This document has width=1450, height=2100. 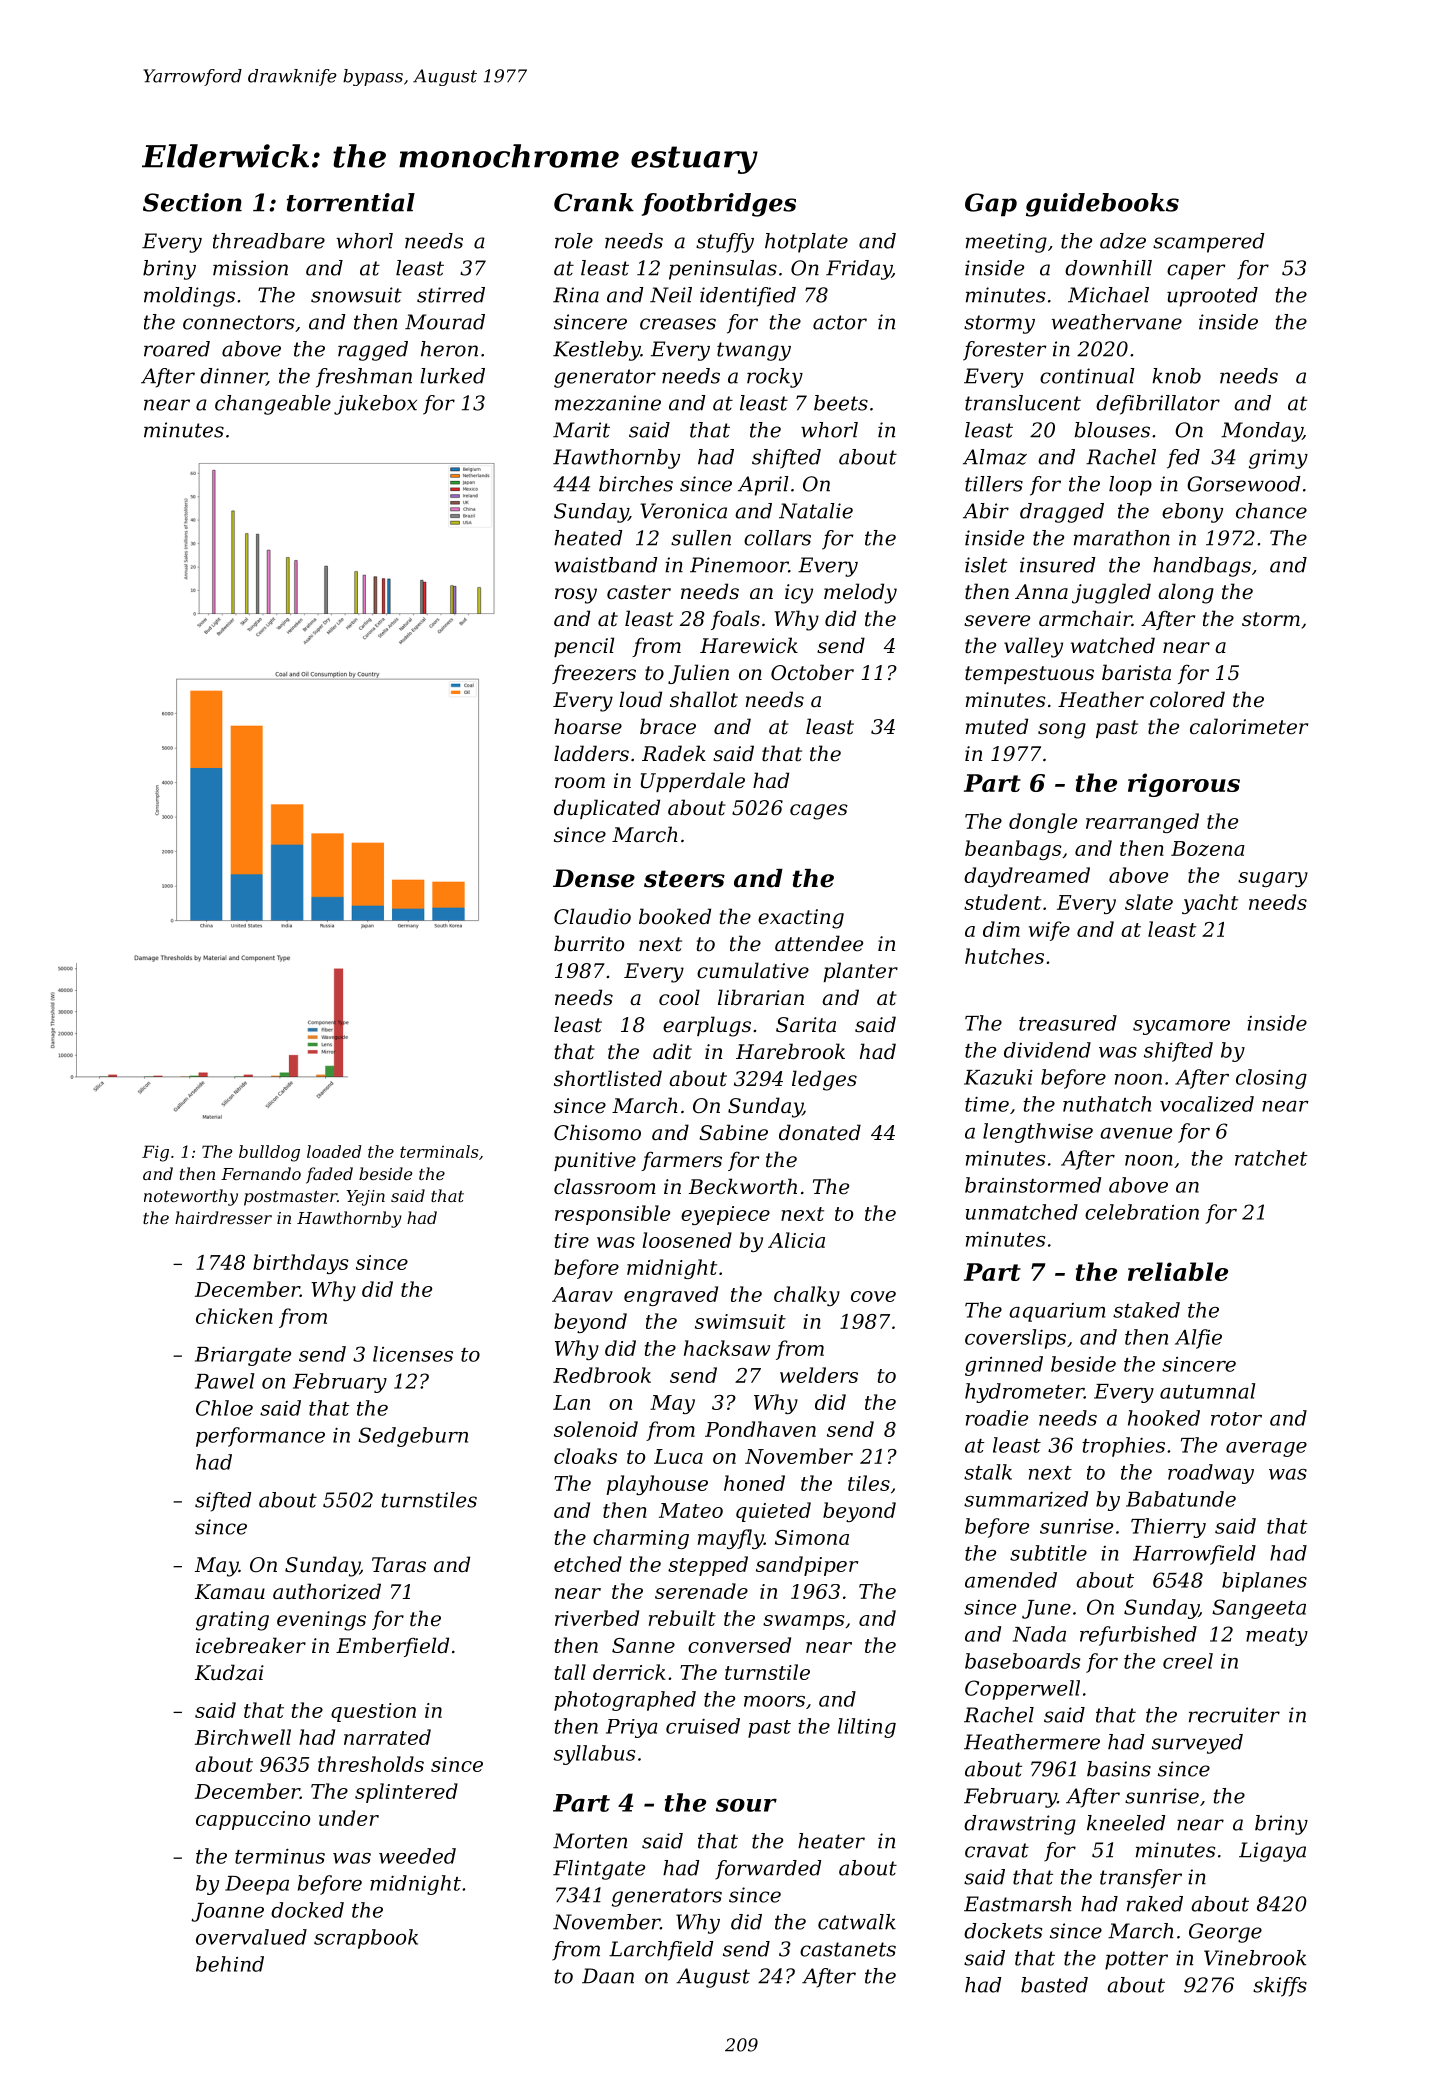 I want to click on unmatched, so click(x=1021, y=1212).
